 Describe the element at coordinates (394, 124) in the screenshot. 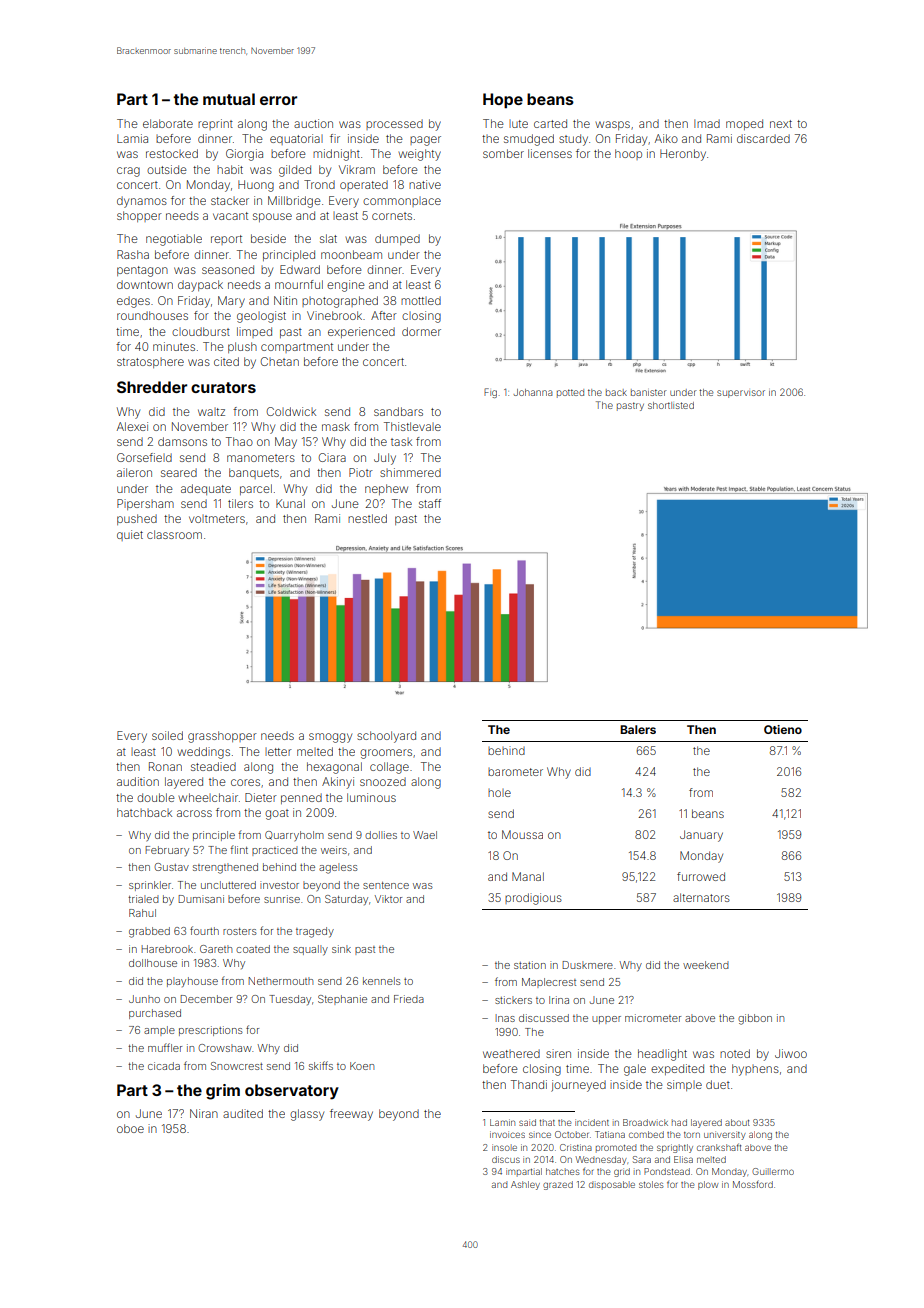

I see `processed` at that location.
